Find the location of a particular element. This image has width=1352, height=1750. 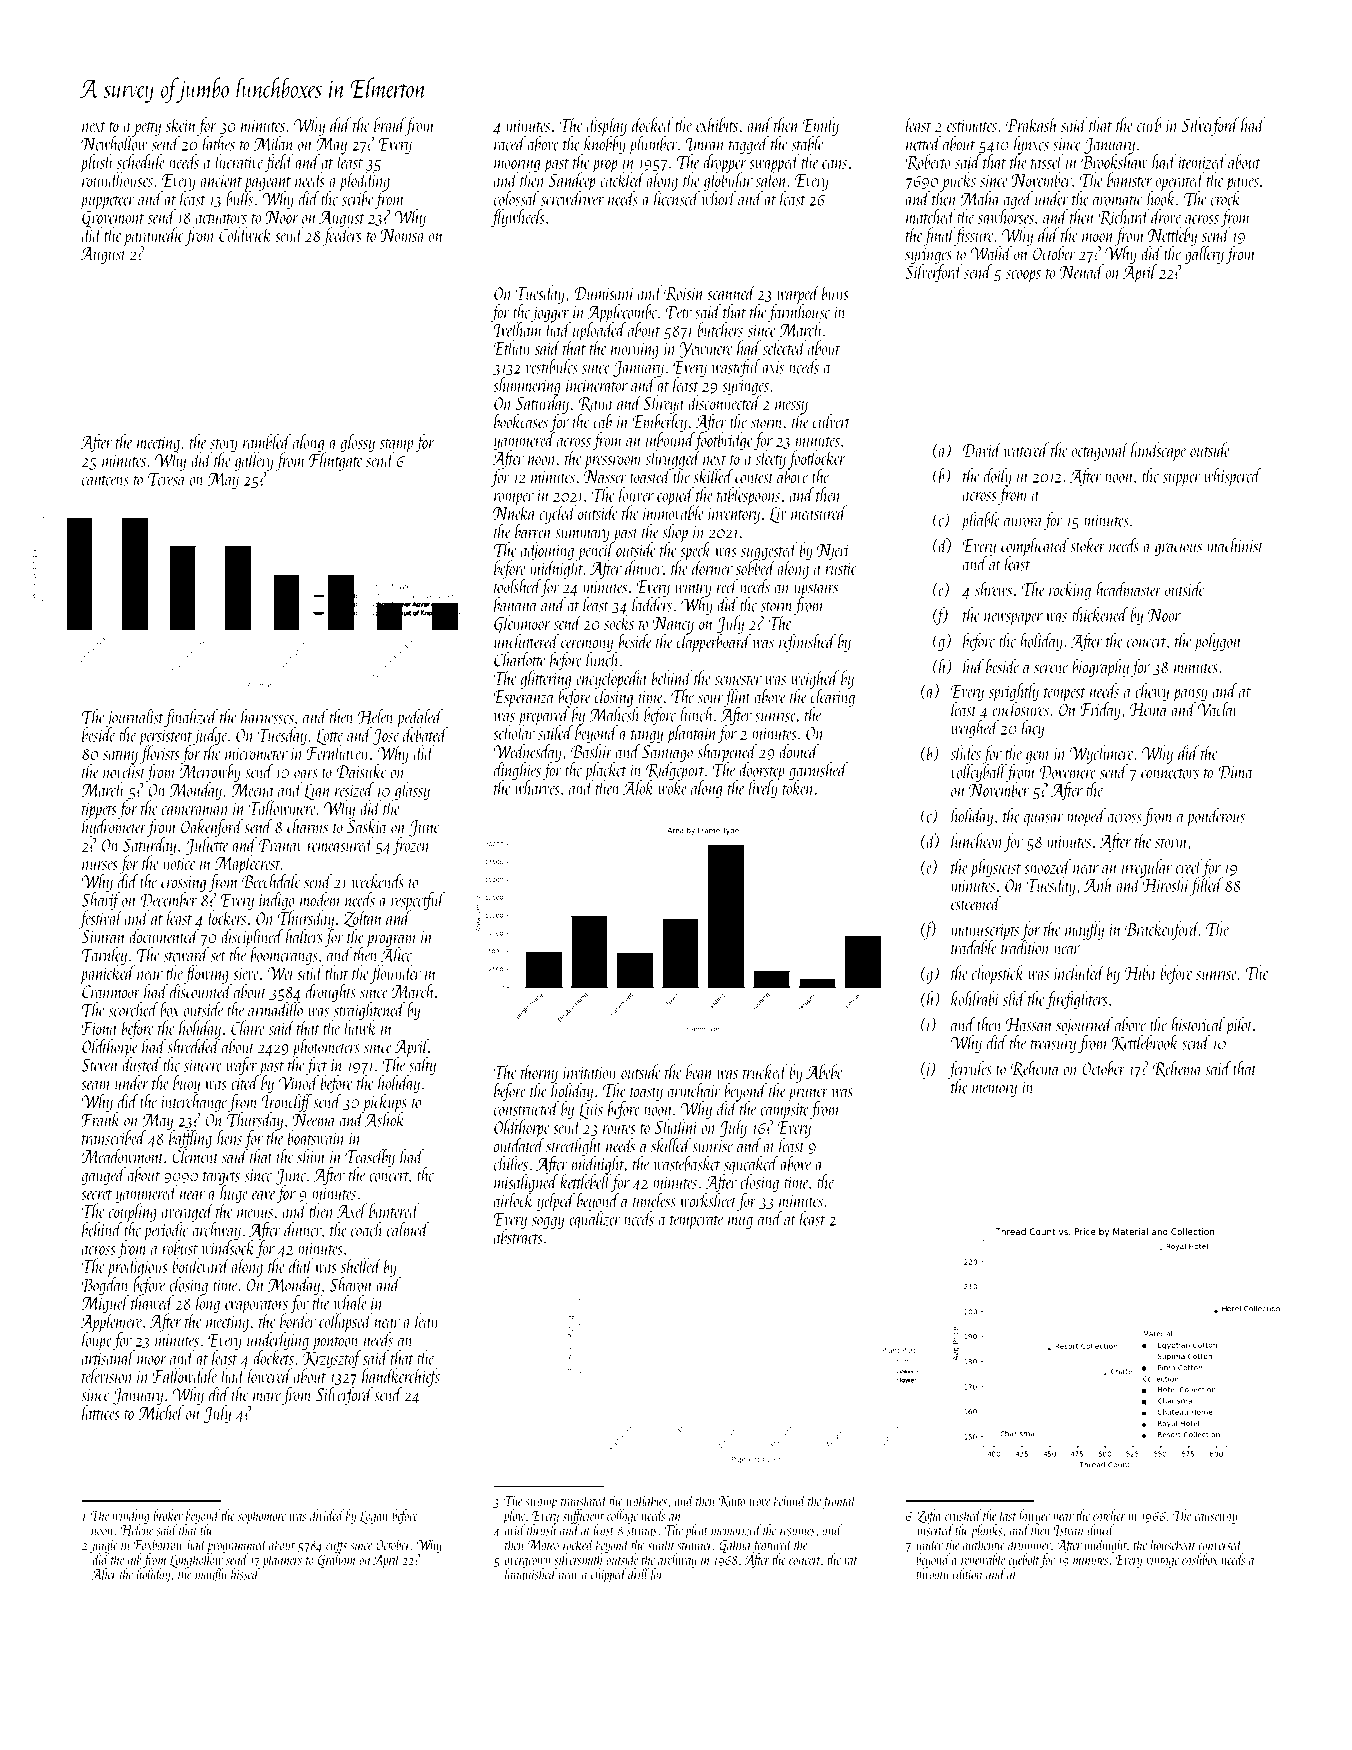

silversmith is located at coordinates (578, 1559).
